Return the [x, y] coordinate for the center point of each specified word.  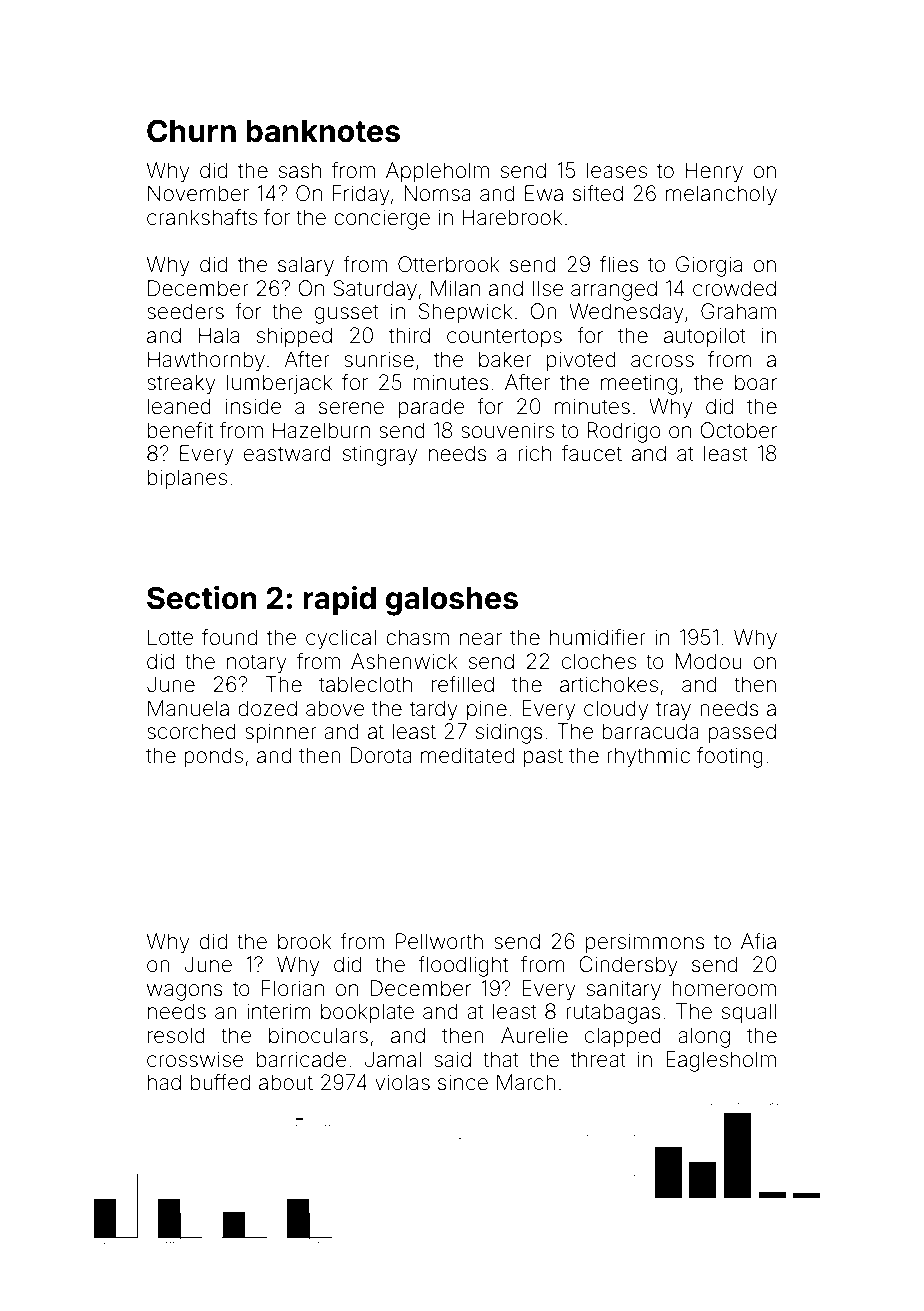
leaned [179, 406]
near [481, 639]
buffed [220, 1082]
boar [756, 382]
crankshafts [202, 217]
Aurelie [534, 1035]
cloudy [616, 710]
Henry [714, 172]
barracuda [650, 731]
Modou [709, 661]
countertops [504, 338]
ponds [213, 757]
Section [202, 598]
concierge [382, 219]
